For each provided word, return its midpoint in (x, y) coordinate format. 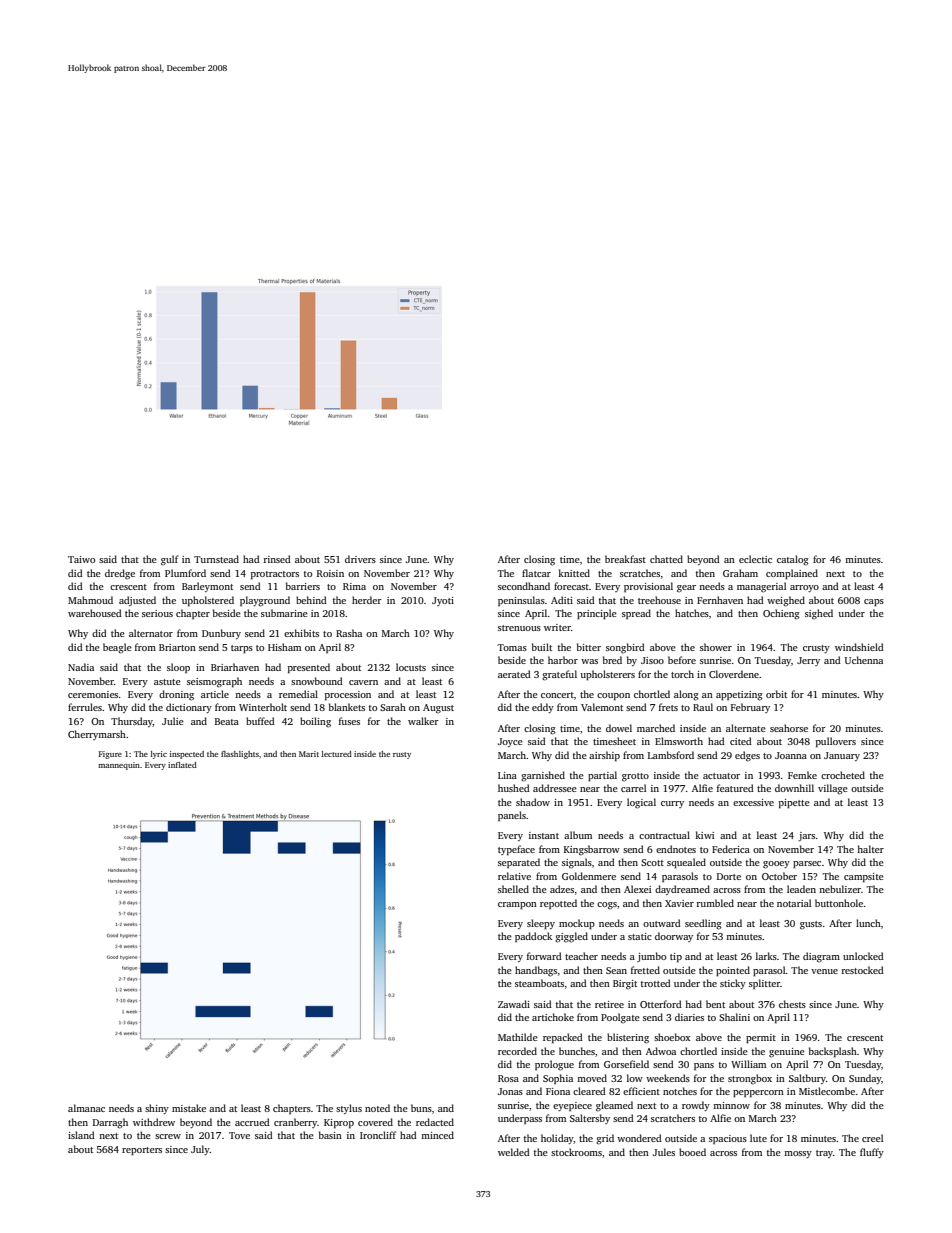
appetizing (739, 696)
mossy (798, 1154)
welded (514, 1152)
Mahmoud (90, 600)
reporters (142, 1151)
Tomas (512, 647)
